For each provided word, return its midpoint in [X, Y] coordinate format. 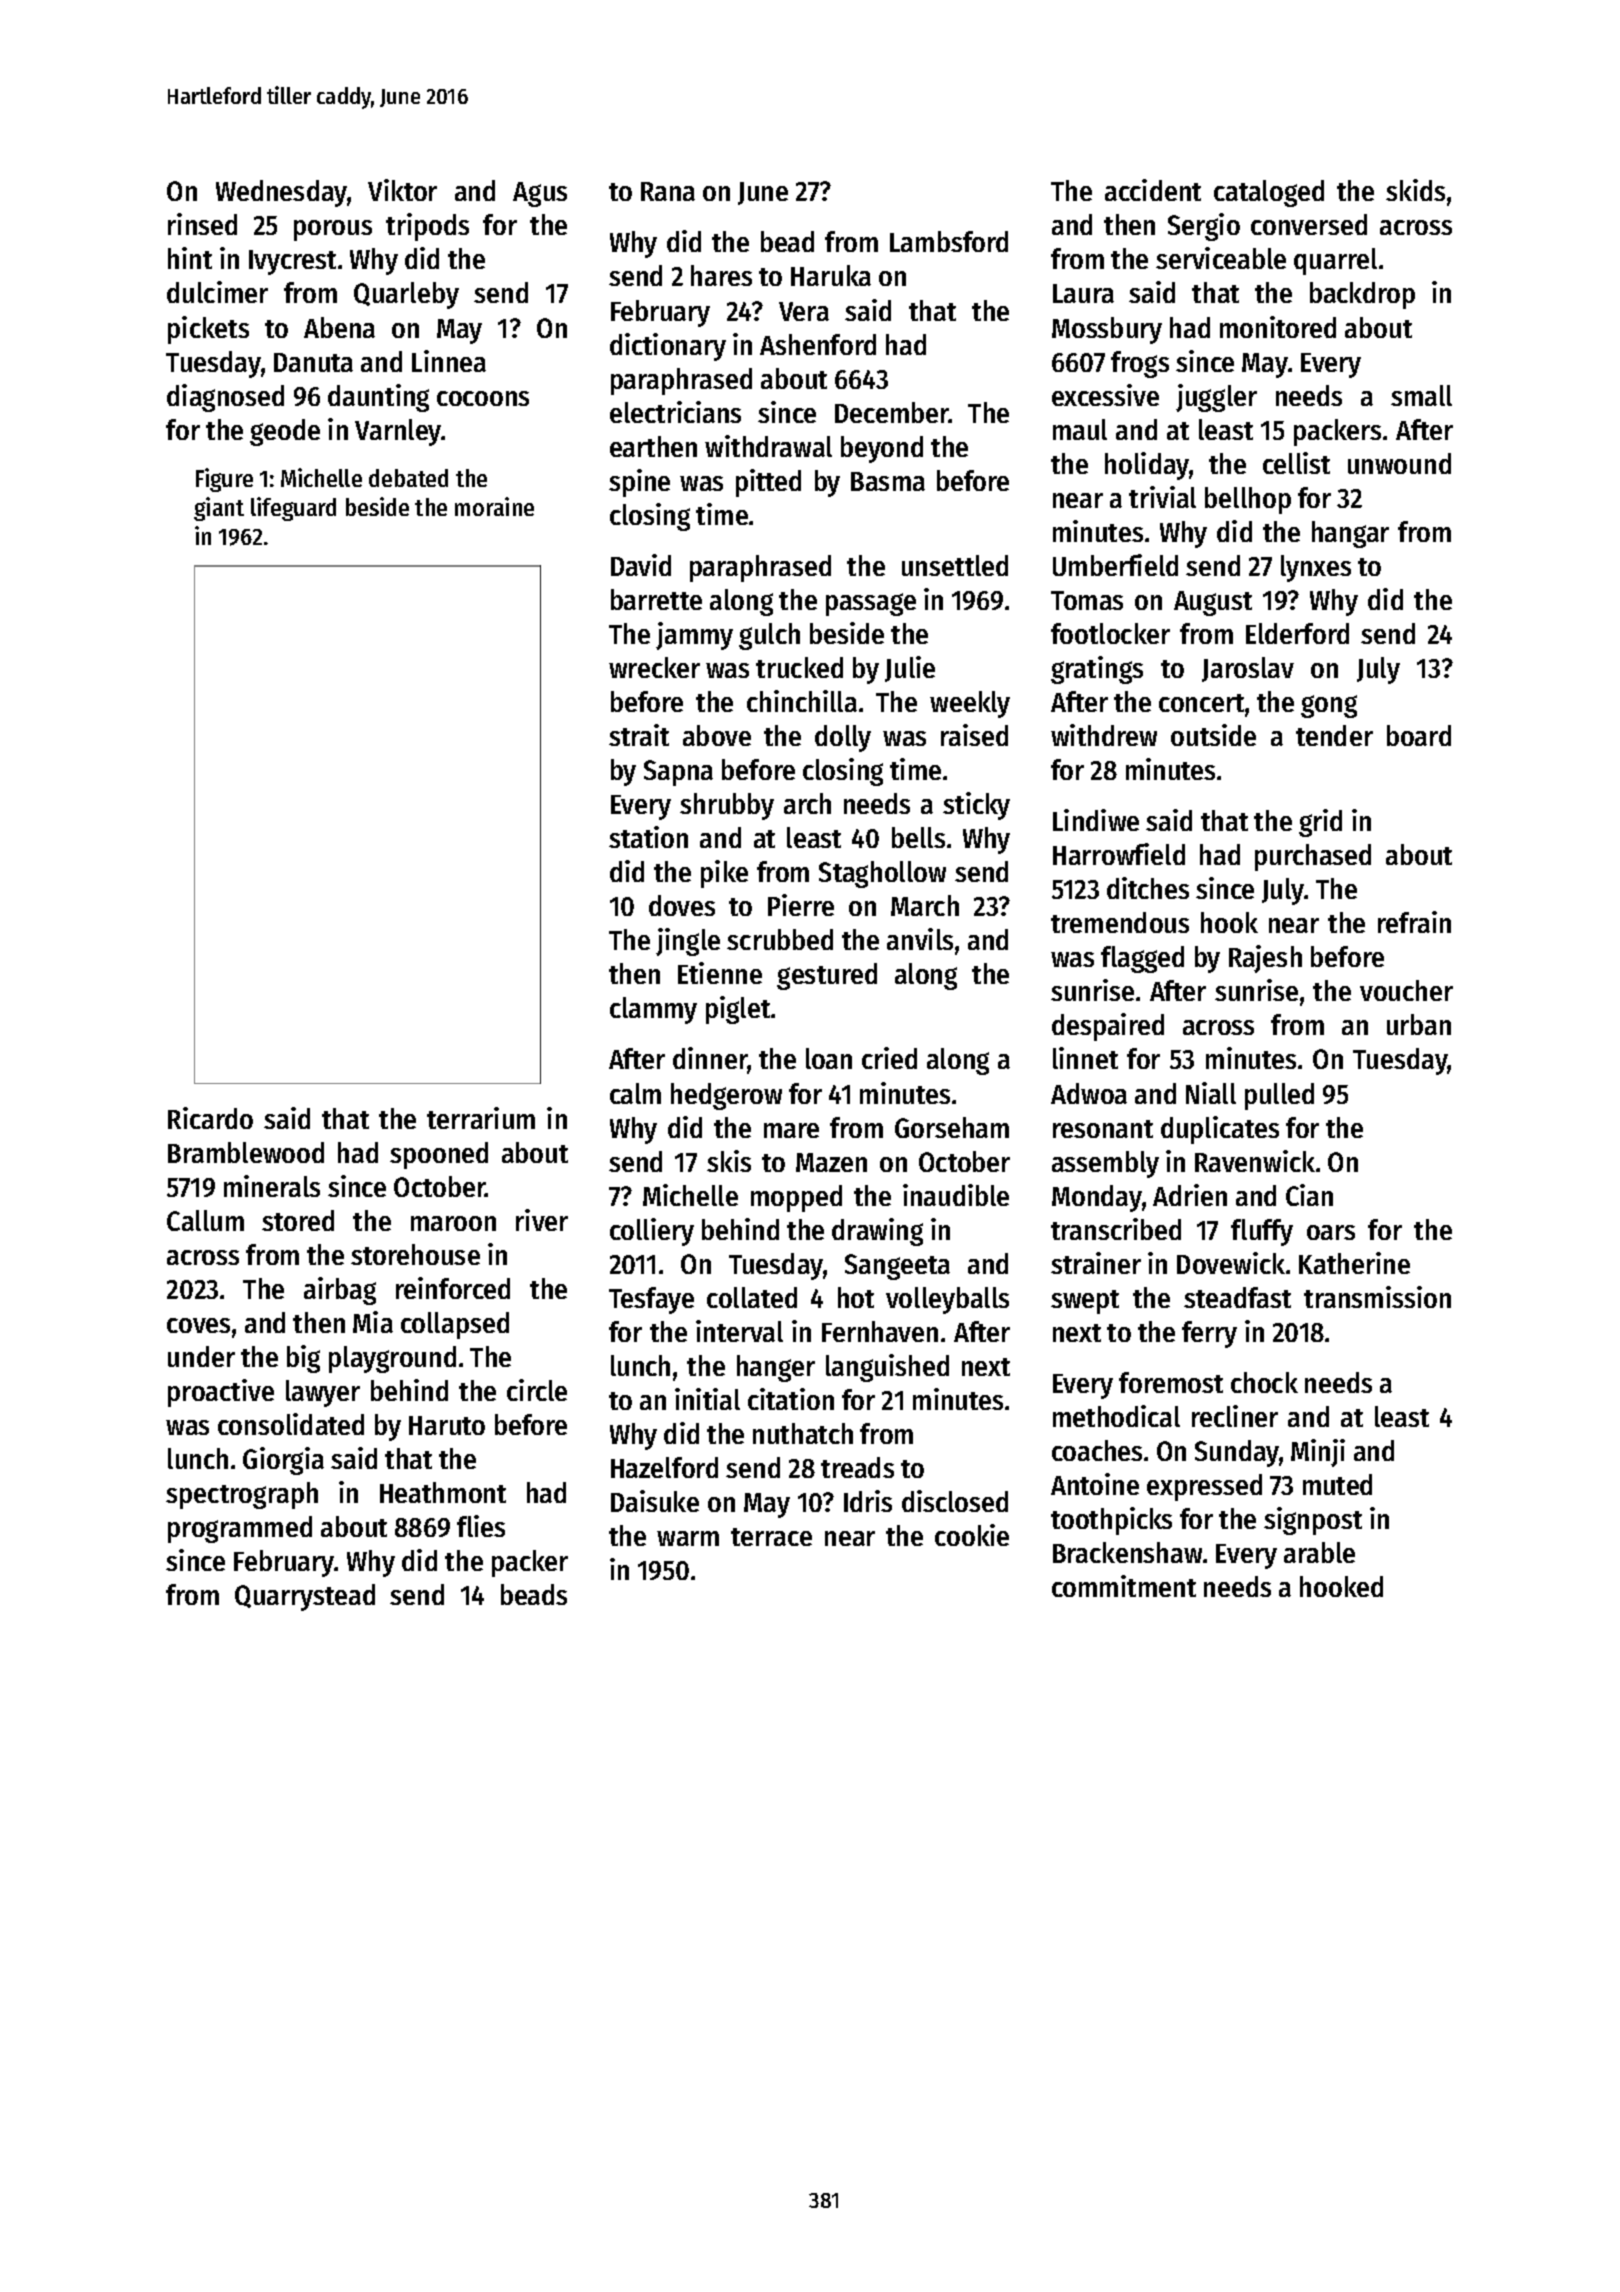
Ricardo [210, 1118]
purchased [1313, 857]
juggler [1216, 398]
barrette [656, 599]
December [892, 412]
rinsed [202, 224]
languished [887, 1368]
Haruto [447, 1425]
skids [1415, 190]
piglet [738, 1010]
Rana [668, 191]
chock [1264, 1382]
